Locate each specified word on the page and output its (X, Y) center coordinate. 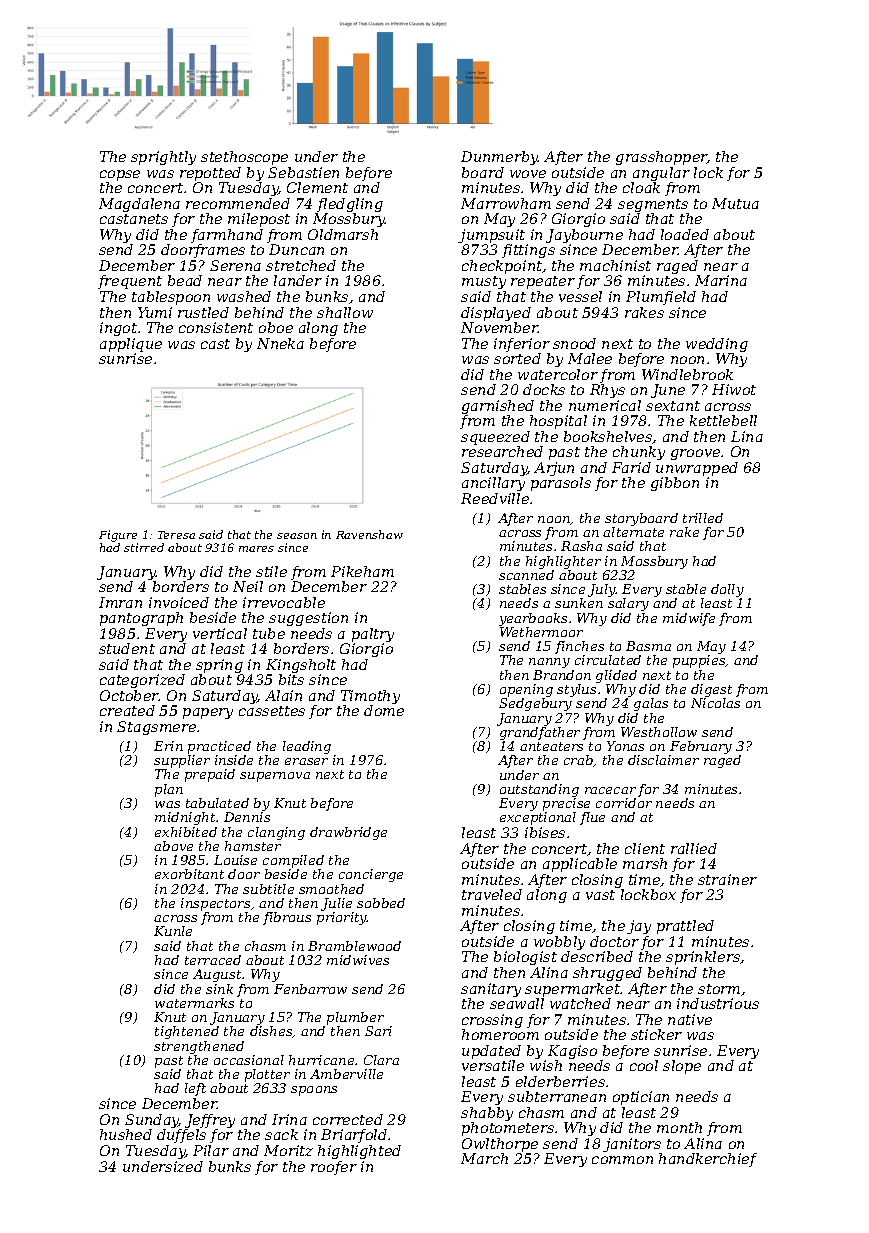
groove (695, 454)
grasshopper (661, 158)
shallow (345, 312)
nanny (549, 663)
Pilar (211, 1150)
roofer (334, 1168)
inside (234, 760)
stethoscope (244, 158)
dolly (727, 590)
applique (131, 345)
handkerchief (708, 1160)
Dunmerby (499, 158)
